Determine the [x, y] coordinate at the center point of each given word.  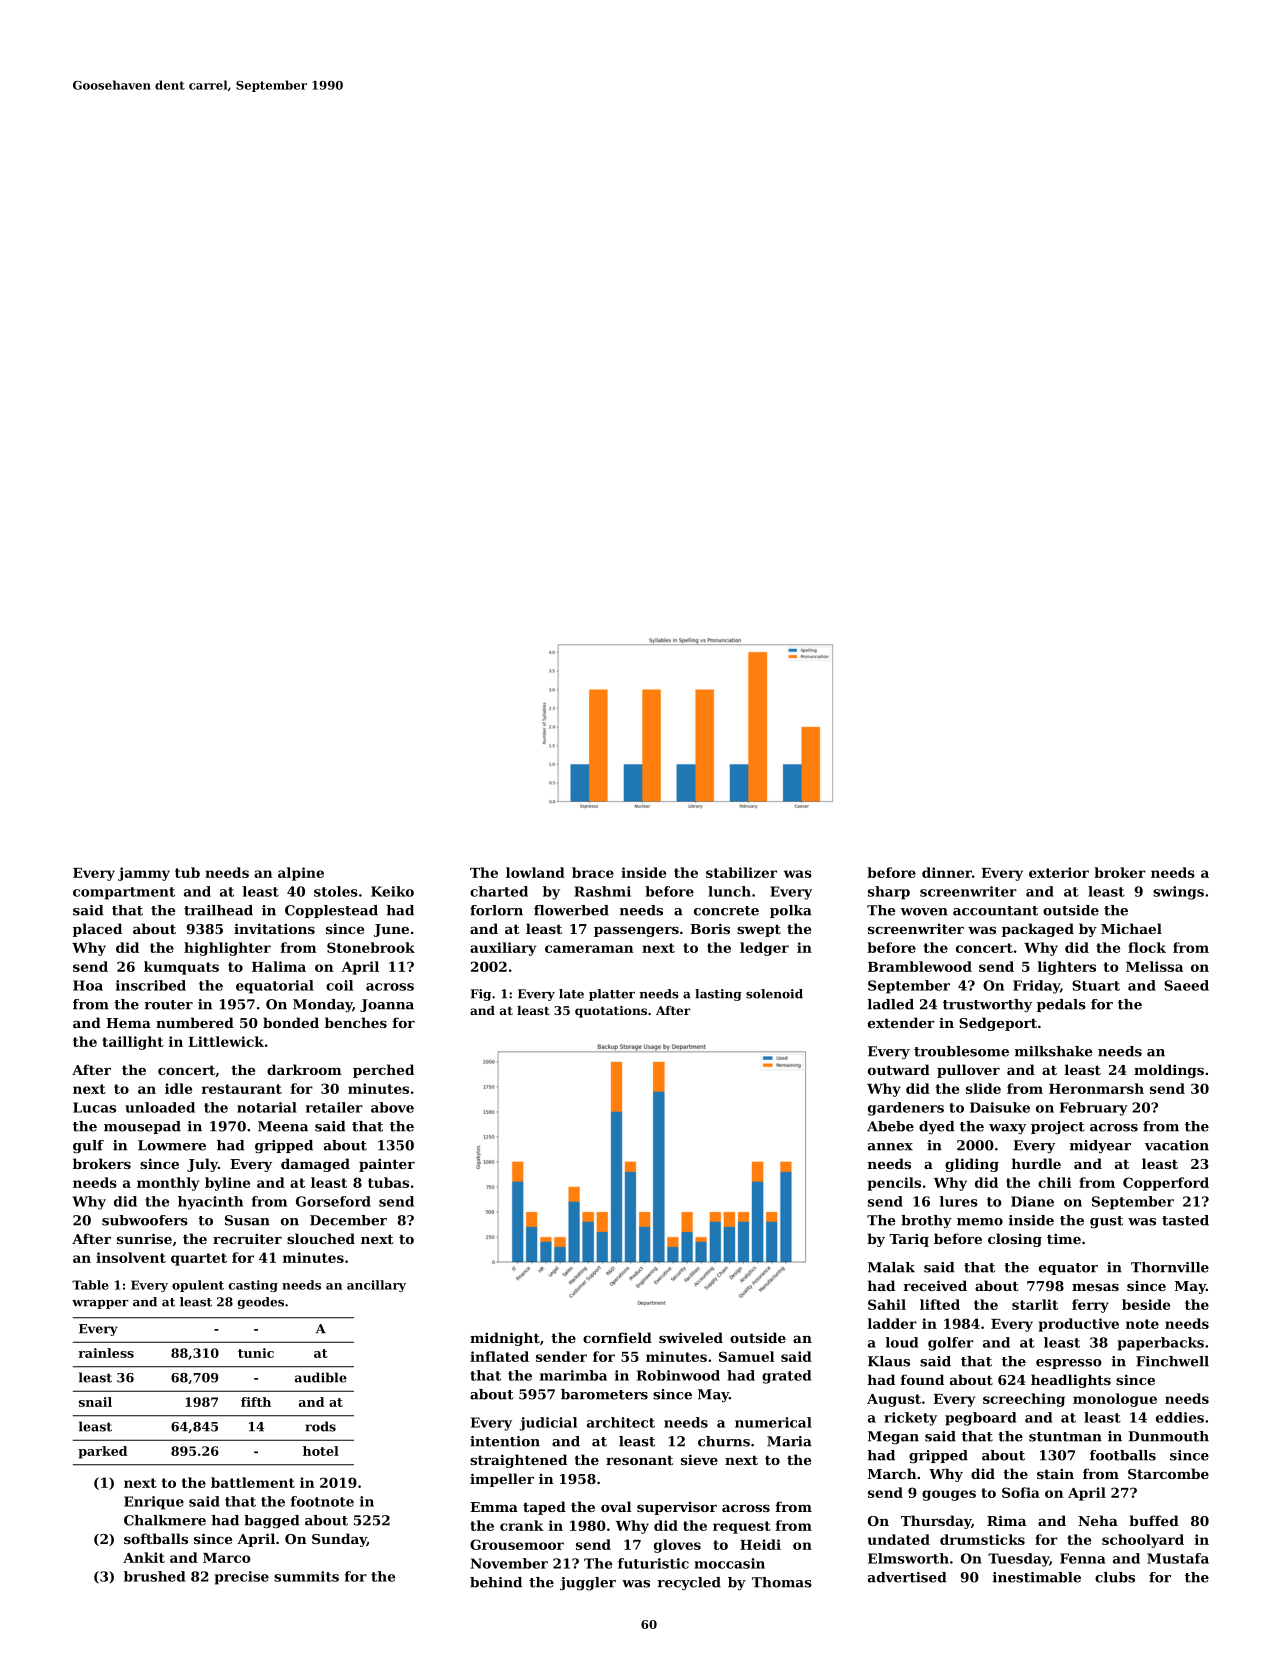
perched [383, 1071]
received [935, 1285]
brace [593, 872]
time [1064, 1238]
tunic [256, 1353]
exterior [1059, 872]
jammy [144, 874]
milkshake [1053, 1051]
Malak [891, 1267]
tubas [388, 1182]
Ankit [144, 1557]
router [168, 1005]
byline [227, 1184]
